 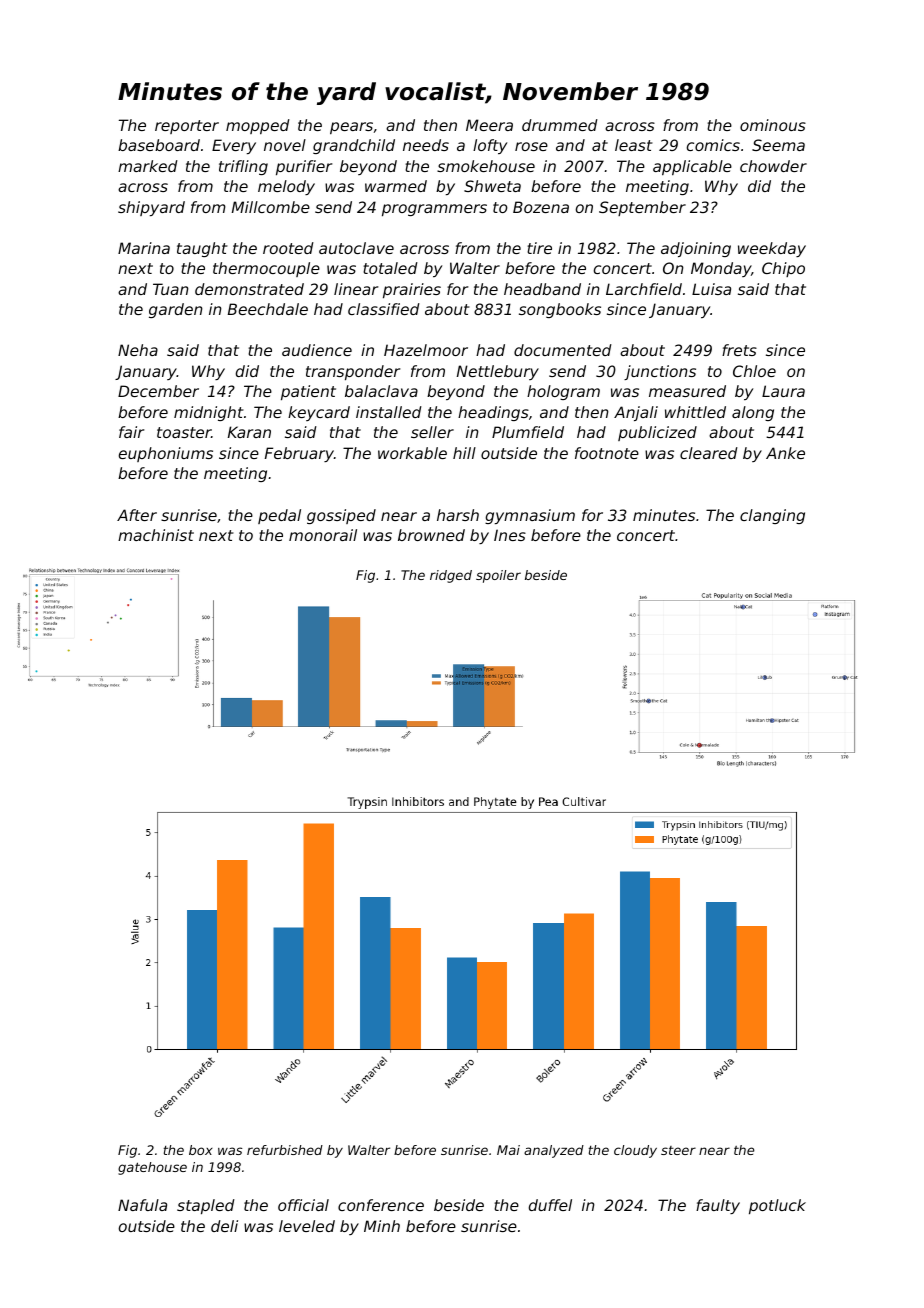 What do you see at coordinates (431, 535) in the page?
I see `browned` at bounding box center [431, 535].
